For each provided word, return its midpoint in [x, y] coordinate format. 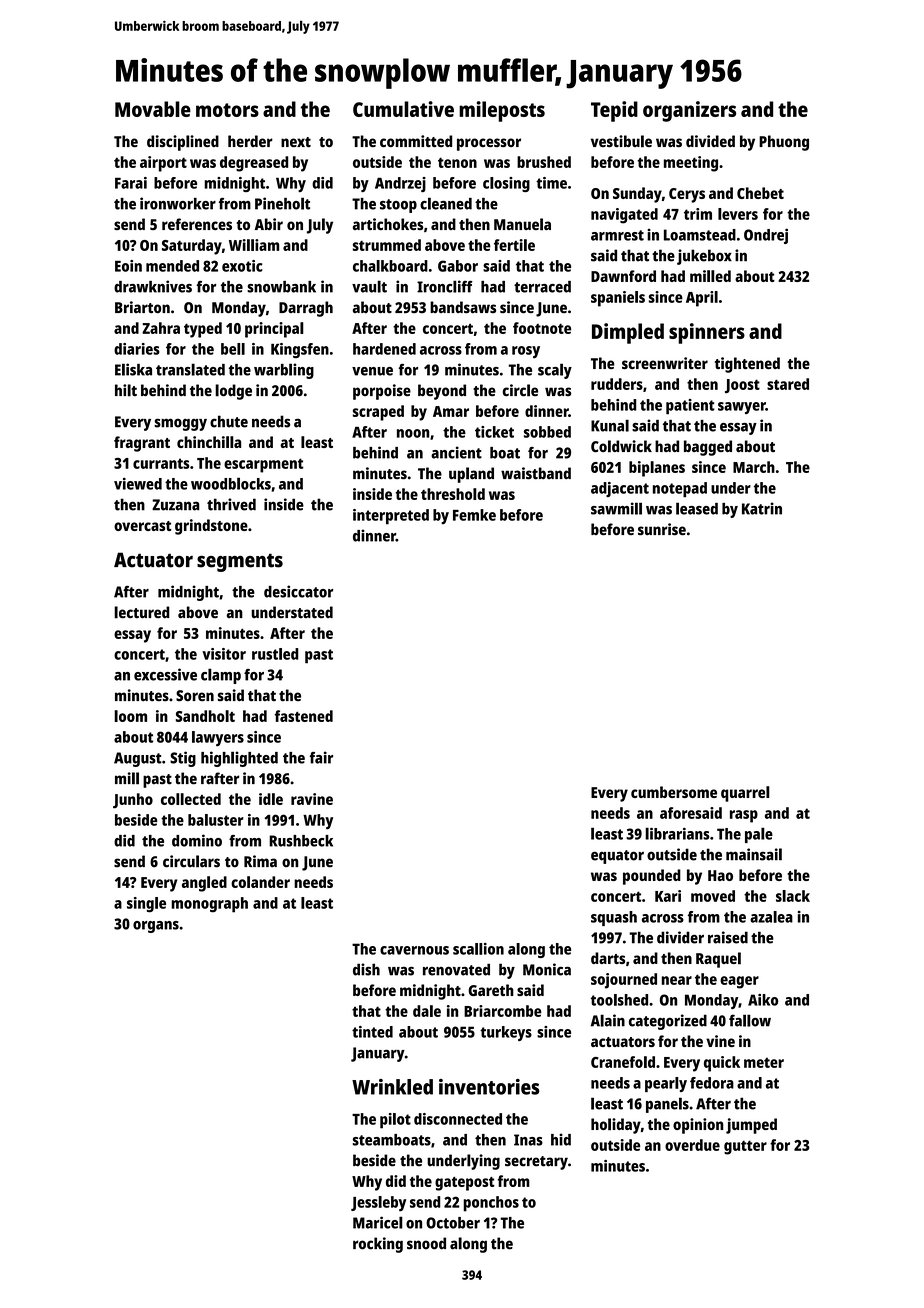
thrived [231, 504]
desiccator [298, 591]
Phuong [784, 143]
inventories [489, 1087]
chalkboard [390, 266]
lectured [142, 612]
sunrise [662, 529]
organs [156, 927]
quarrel [745, 794]
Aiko [763, 1000]
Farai [131, 183]
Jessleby [378, 1204]
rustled [275, 654]
